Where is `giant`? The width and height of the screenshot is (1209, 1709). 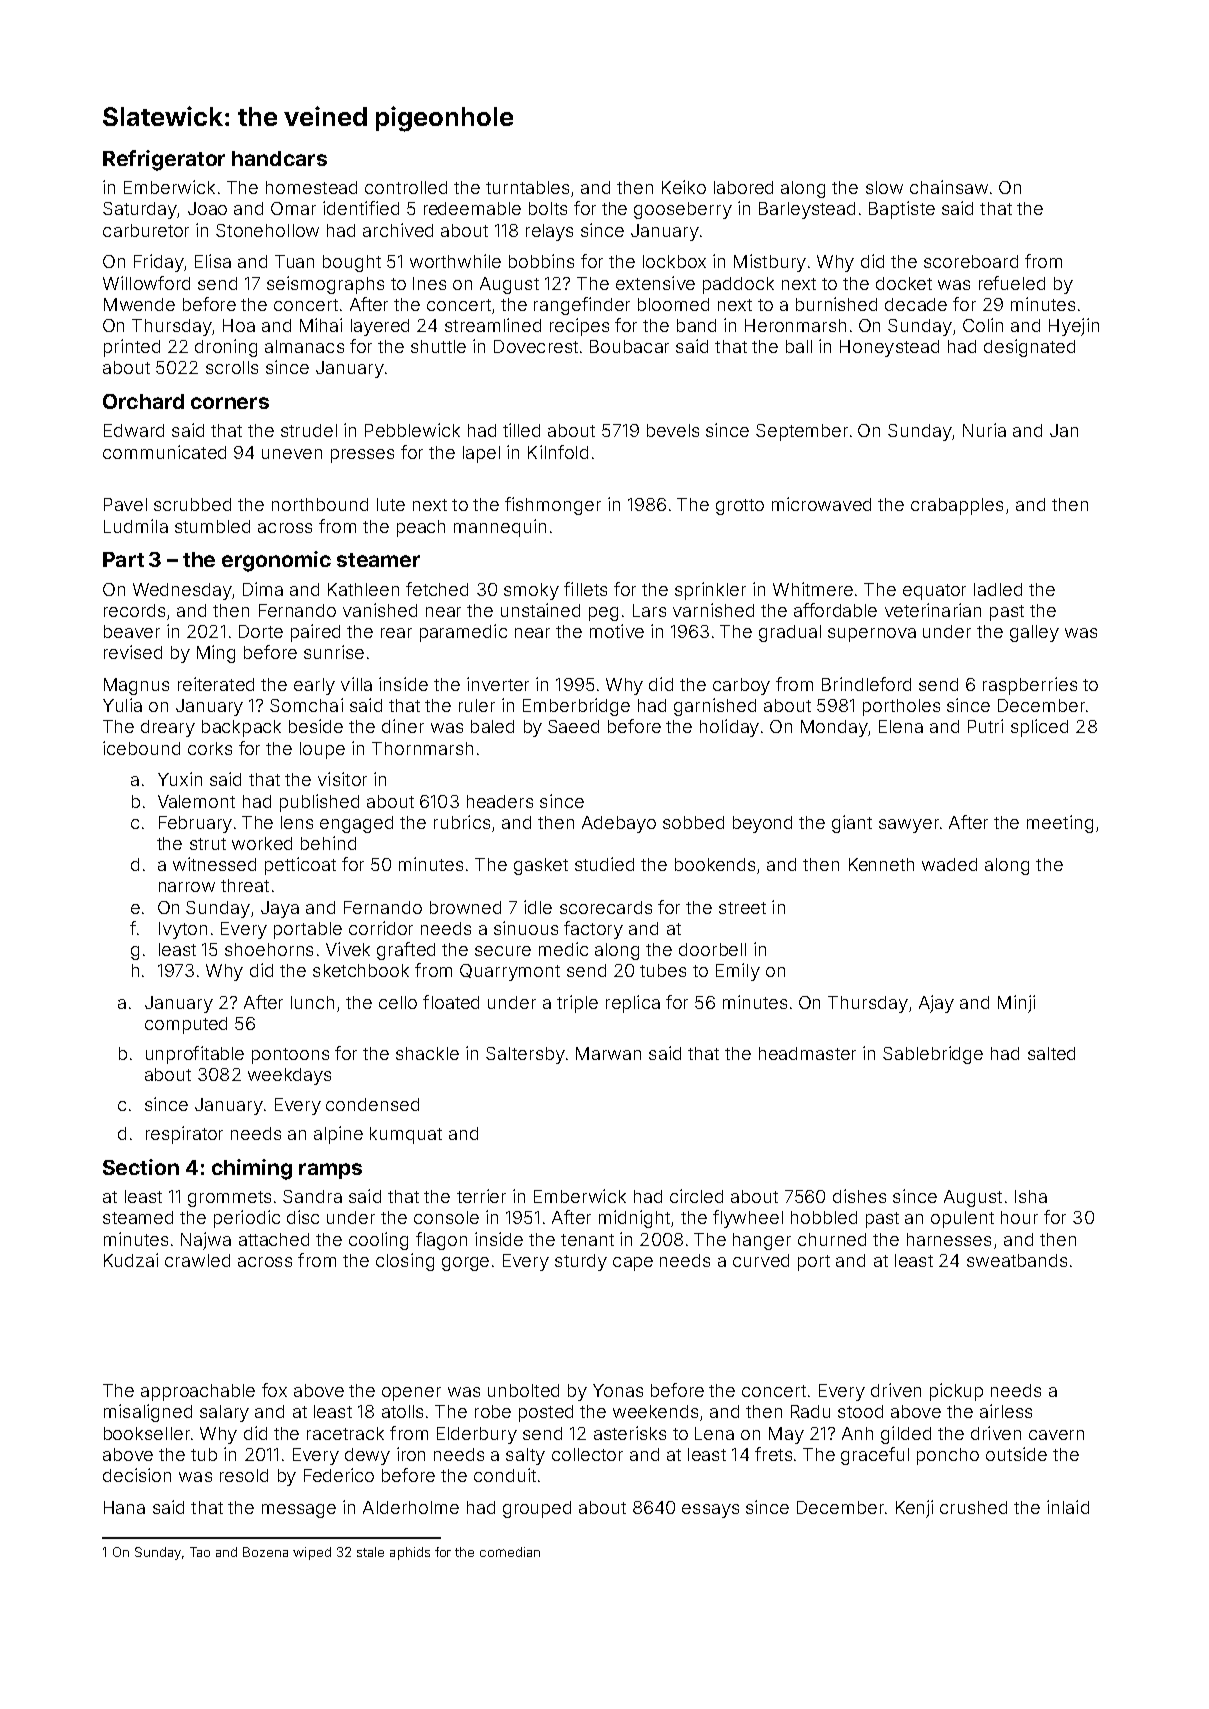 giant is located at coordinates (852, 824).
